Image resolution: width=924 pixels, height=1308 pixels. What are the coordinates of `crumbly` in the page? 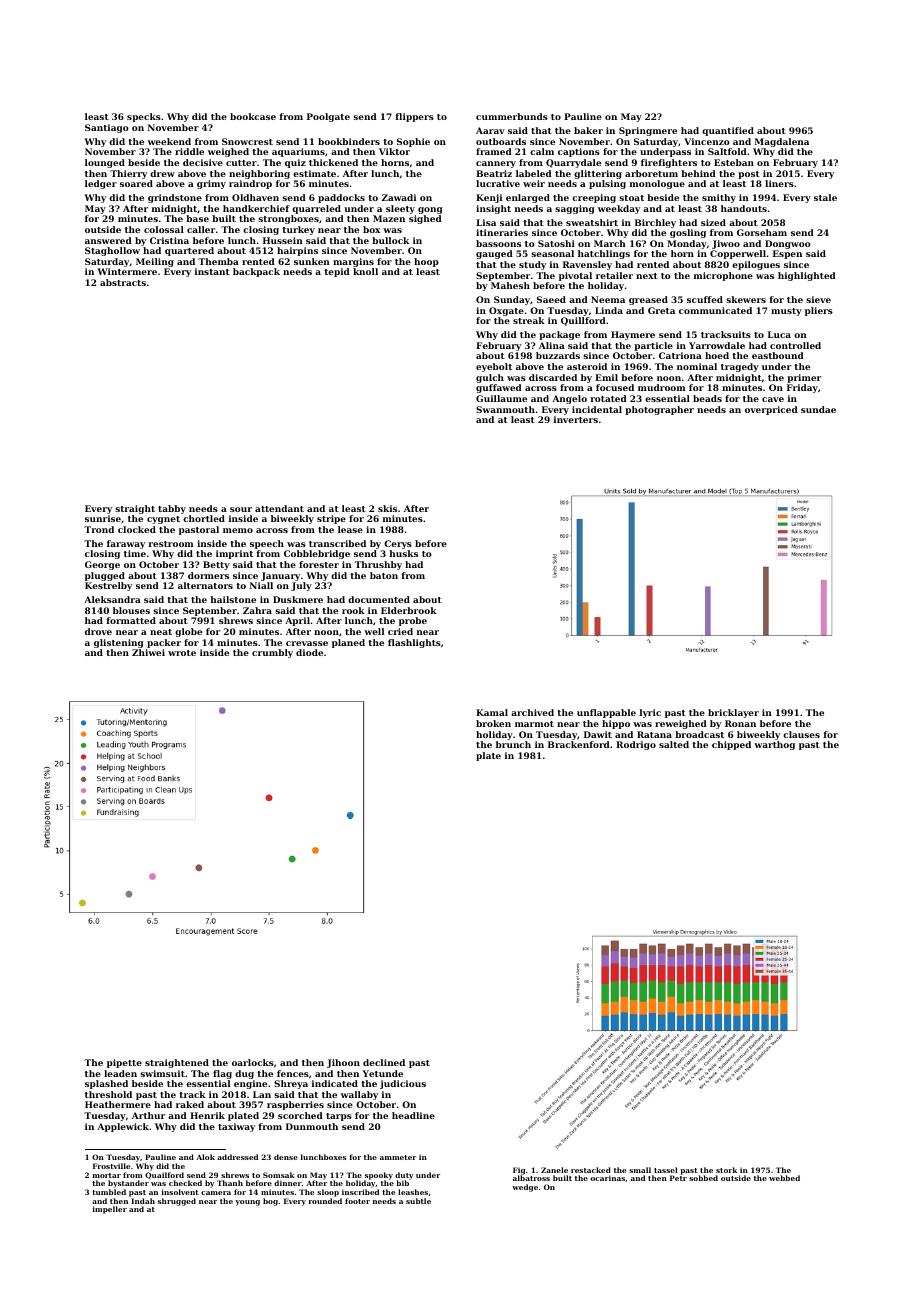 It's located at (272, 653).
